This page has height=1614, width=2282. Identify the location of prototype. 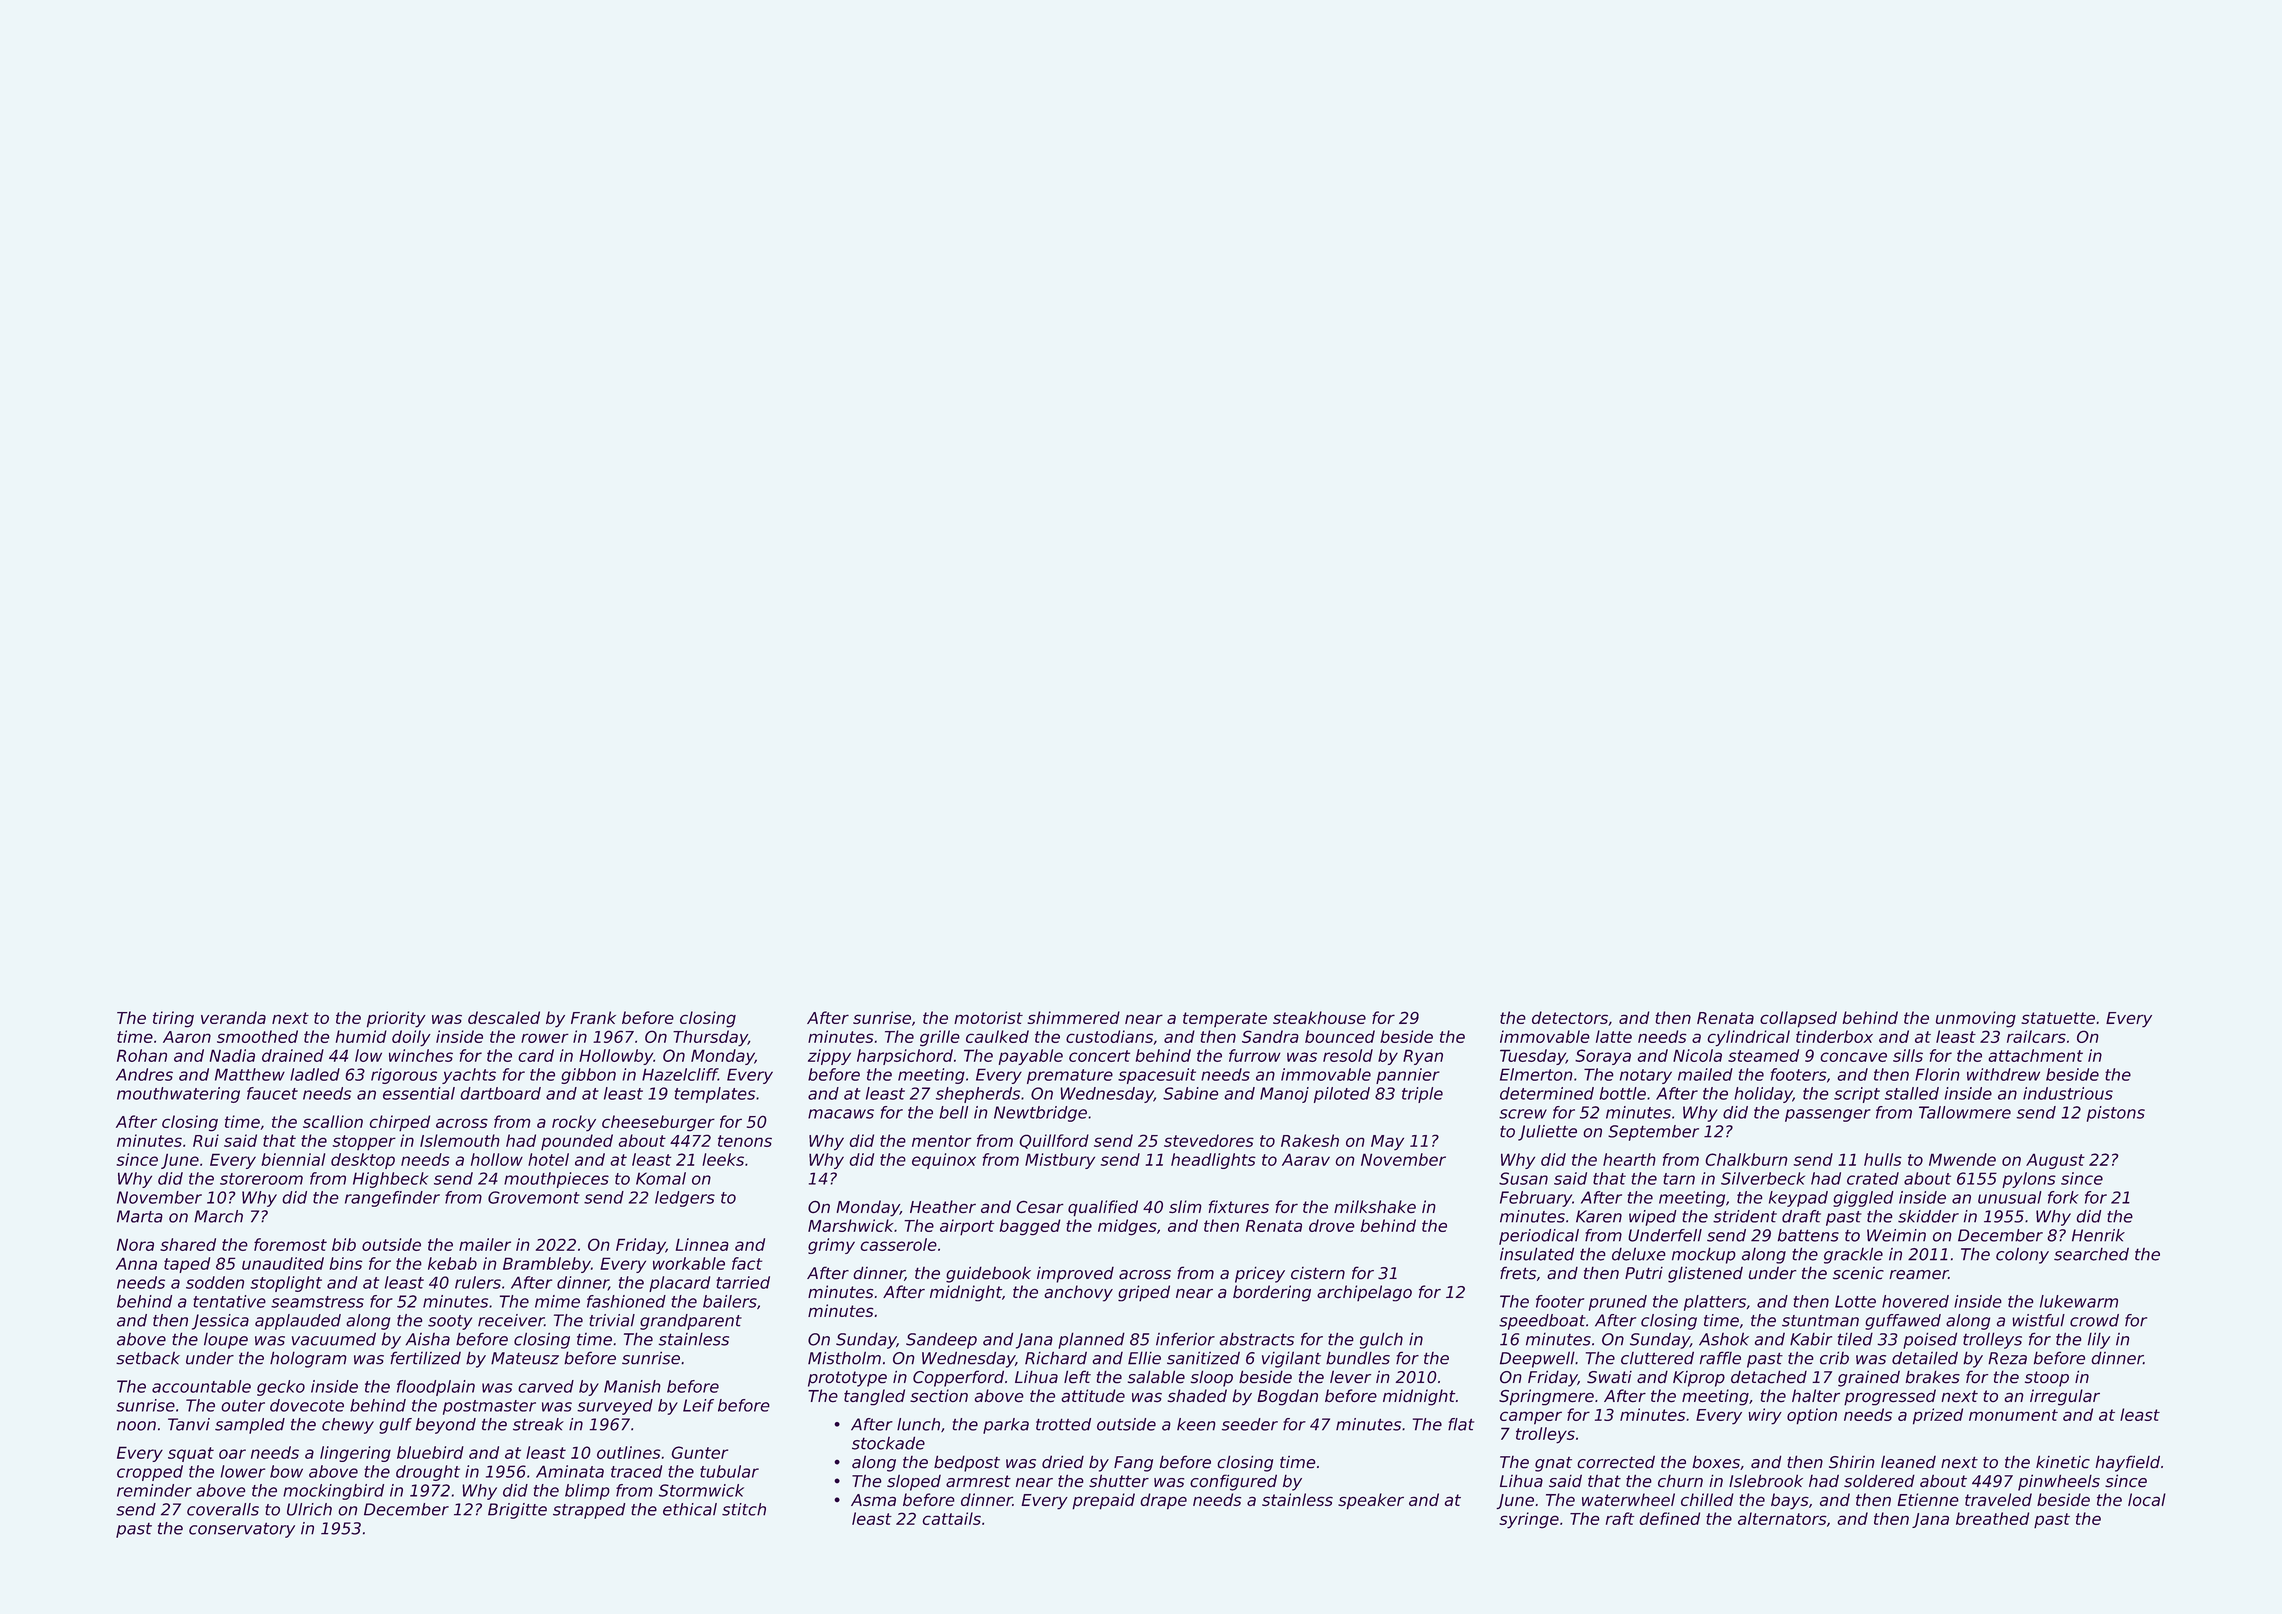
(847, 1379).
